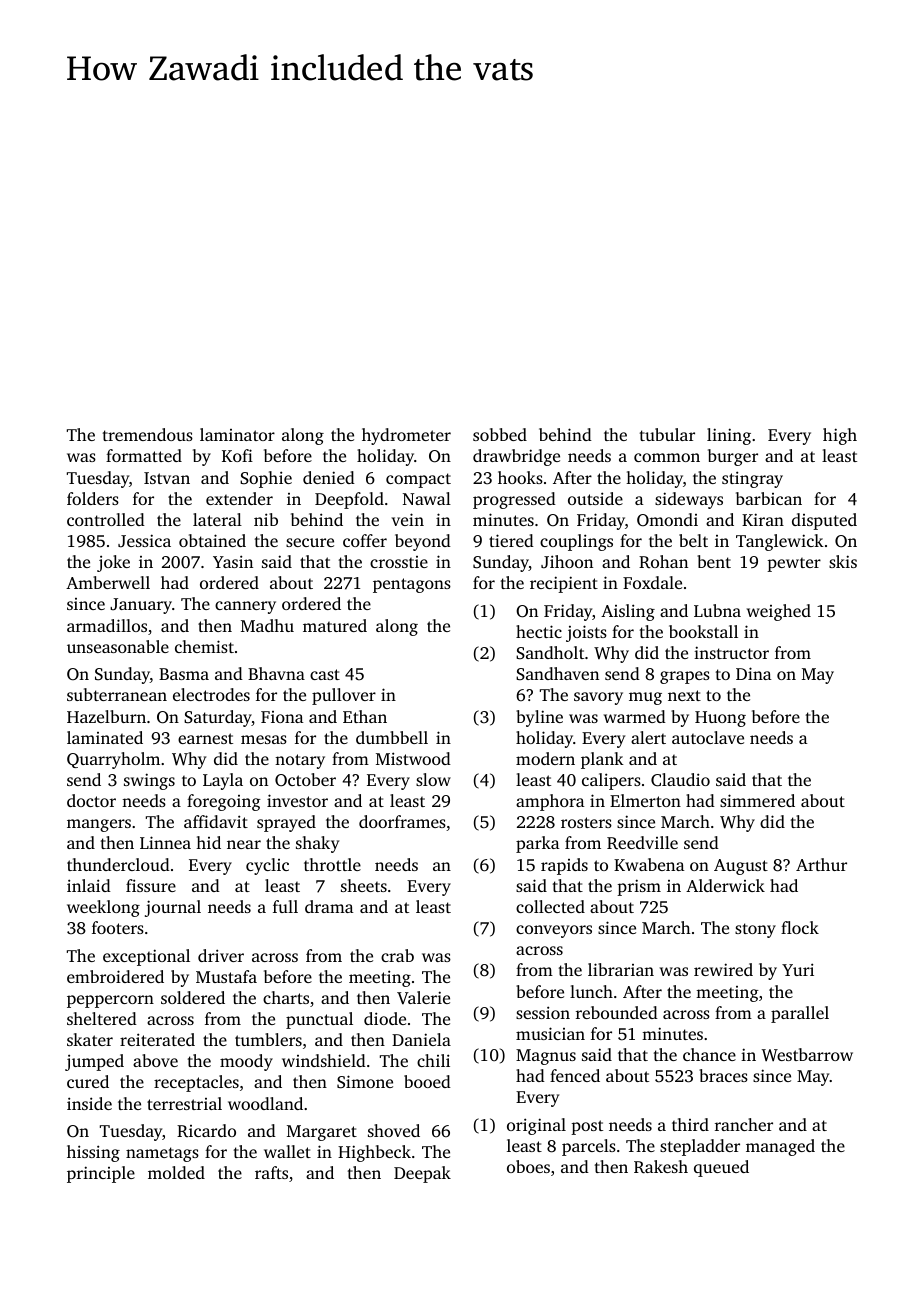  Describe the element at coordinates (528, 1166) in the document. I see `oboes` at that location.
